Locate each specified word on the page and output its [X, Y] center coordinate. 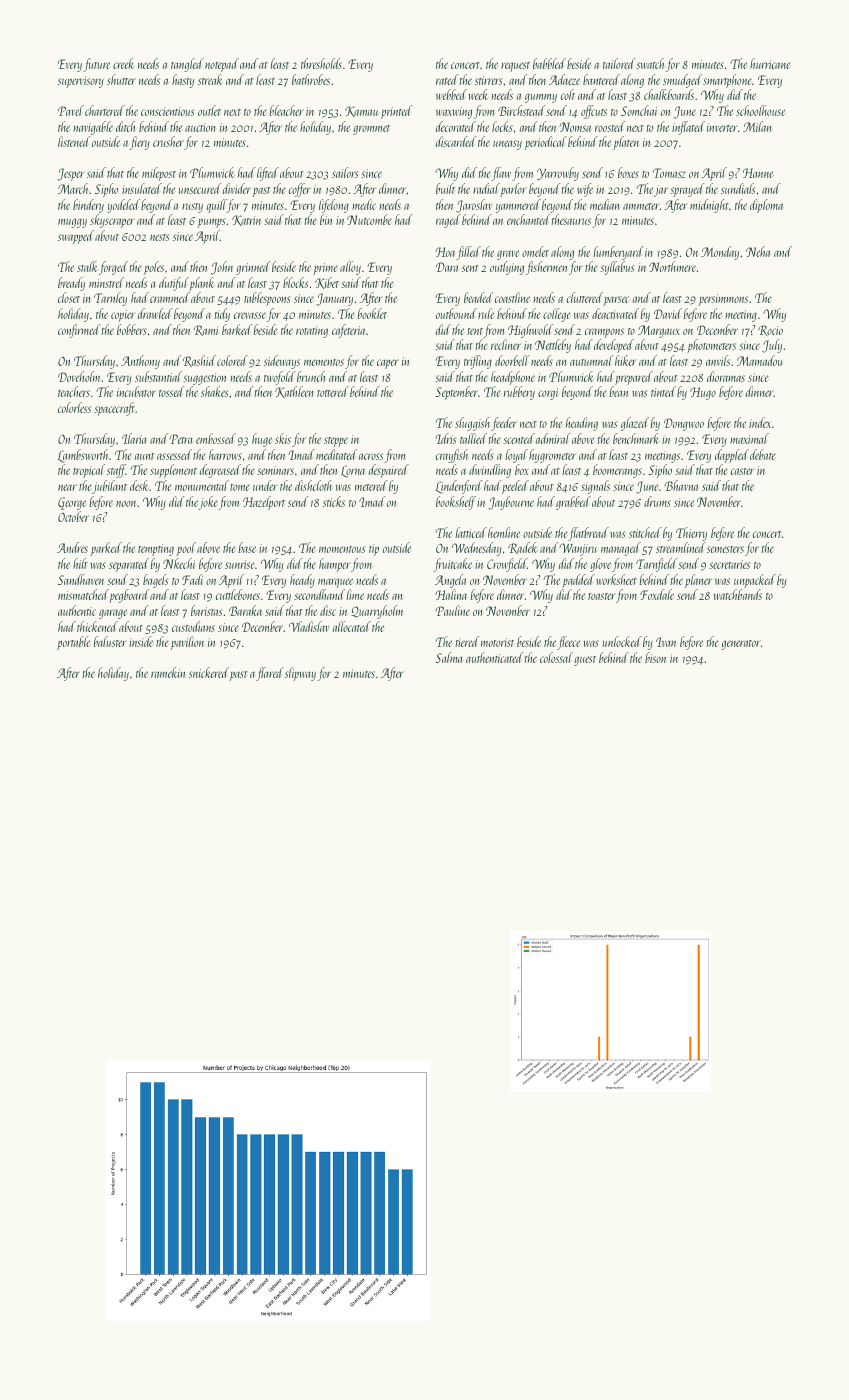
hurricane [770, 63]
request [515, 67]
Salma [449, 657]
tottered [333, 391]
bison [655, 657]
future [96, 65]
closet [69, 297]
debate [763, 454]
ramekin [168, 672]
